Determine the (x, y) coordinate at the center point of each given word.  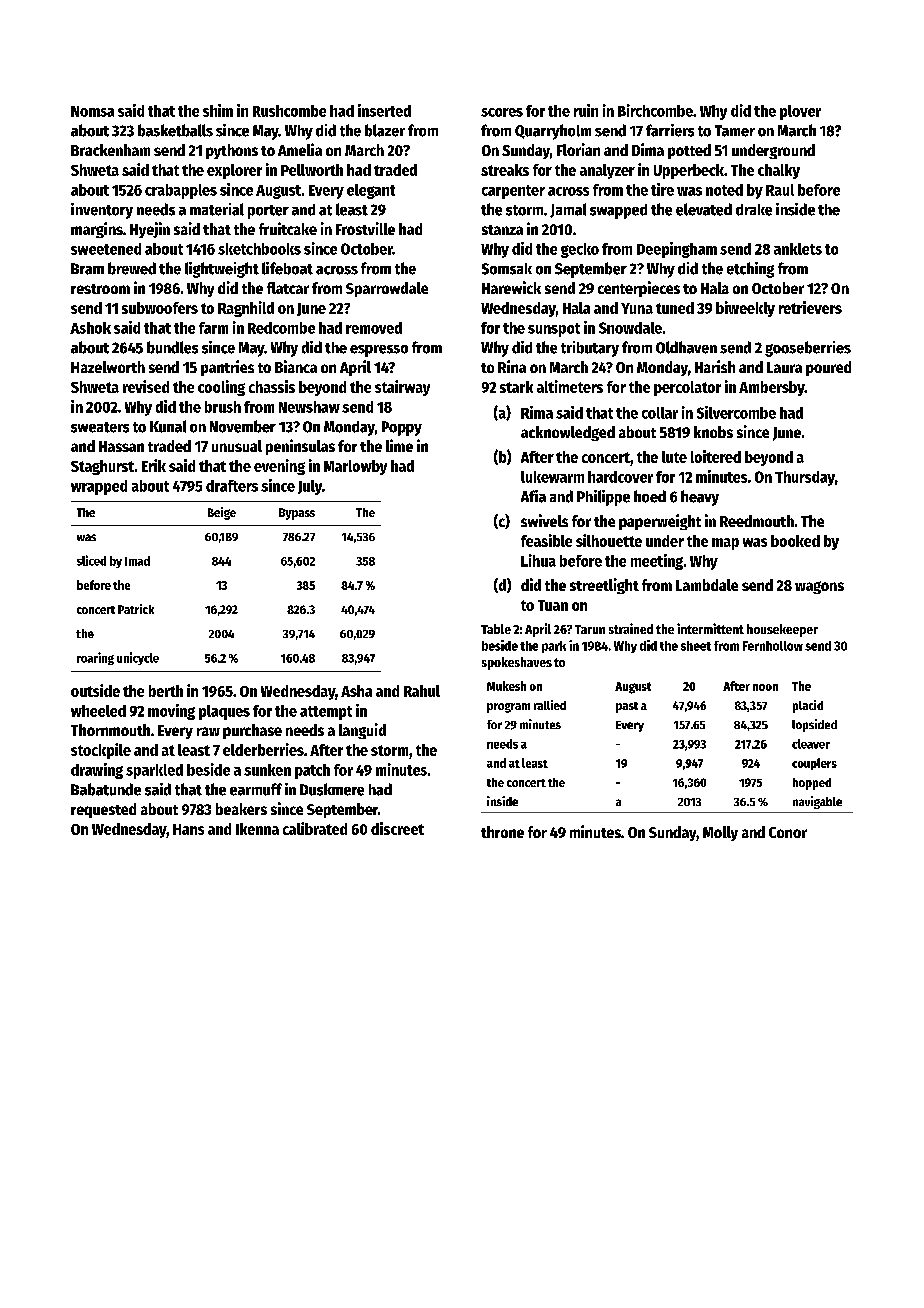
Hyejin (150, 230)
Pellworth (312, 170)
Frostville (365, 228)
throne (502, 832)
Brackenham (110, 150)
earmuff (256, 789)
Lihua (538, 560)
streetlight (604, 586)
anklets (798, 249)
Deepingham (677, 250)
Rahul (422, 691)
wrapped (99, 487)
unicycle (138, 658)
